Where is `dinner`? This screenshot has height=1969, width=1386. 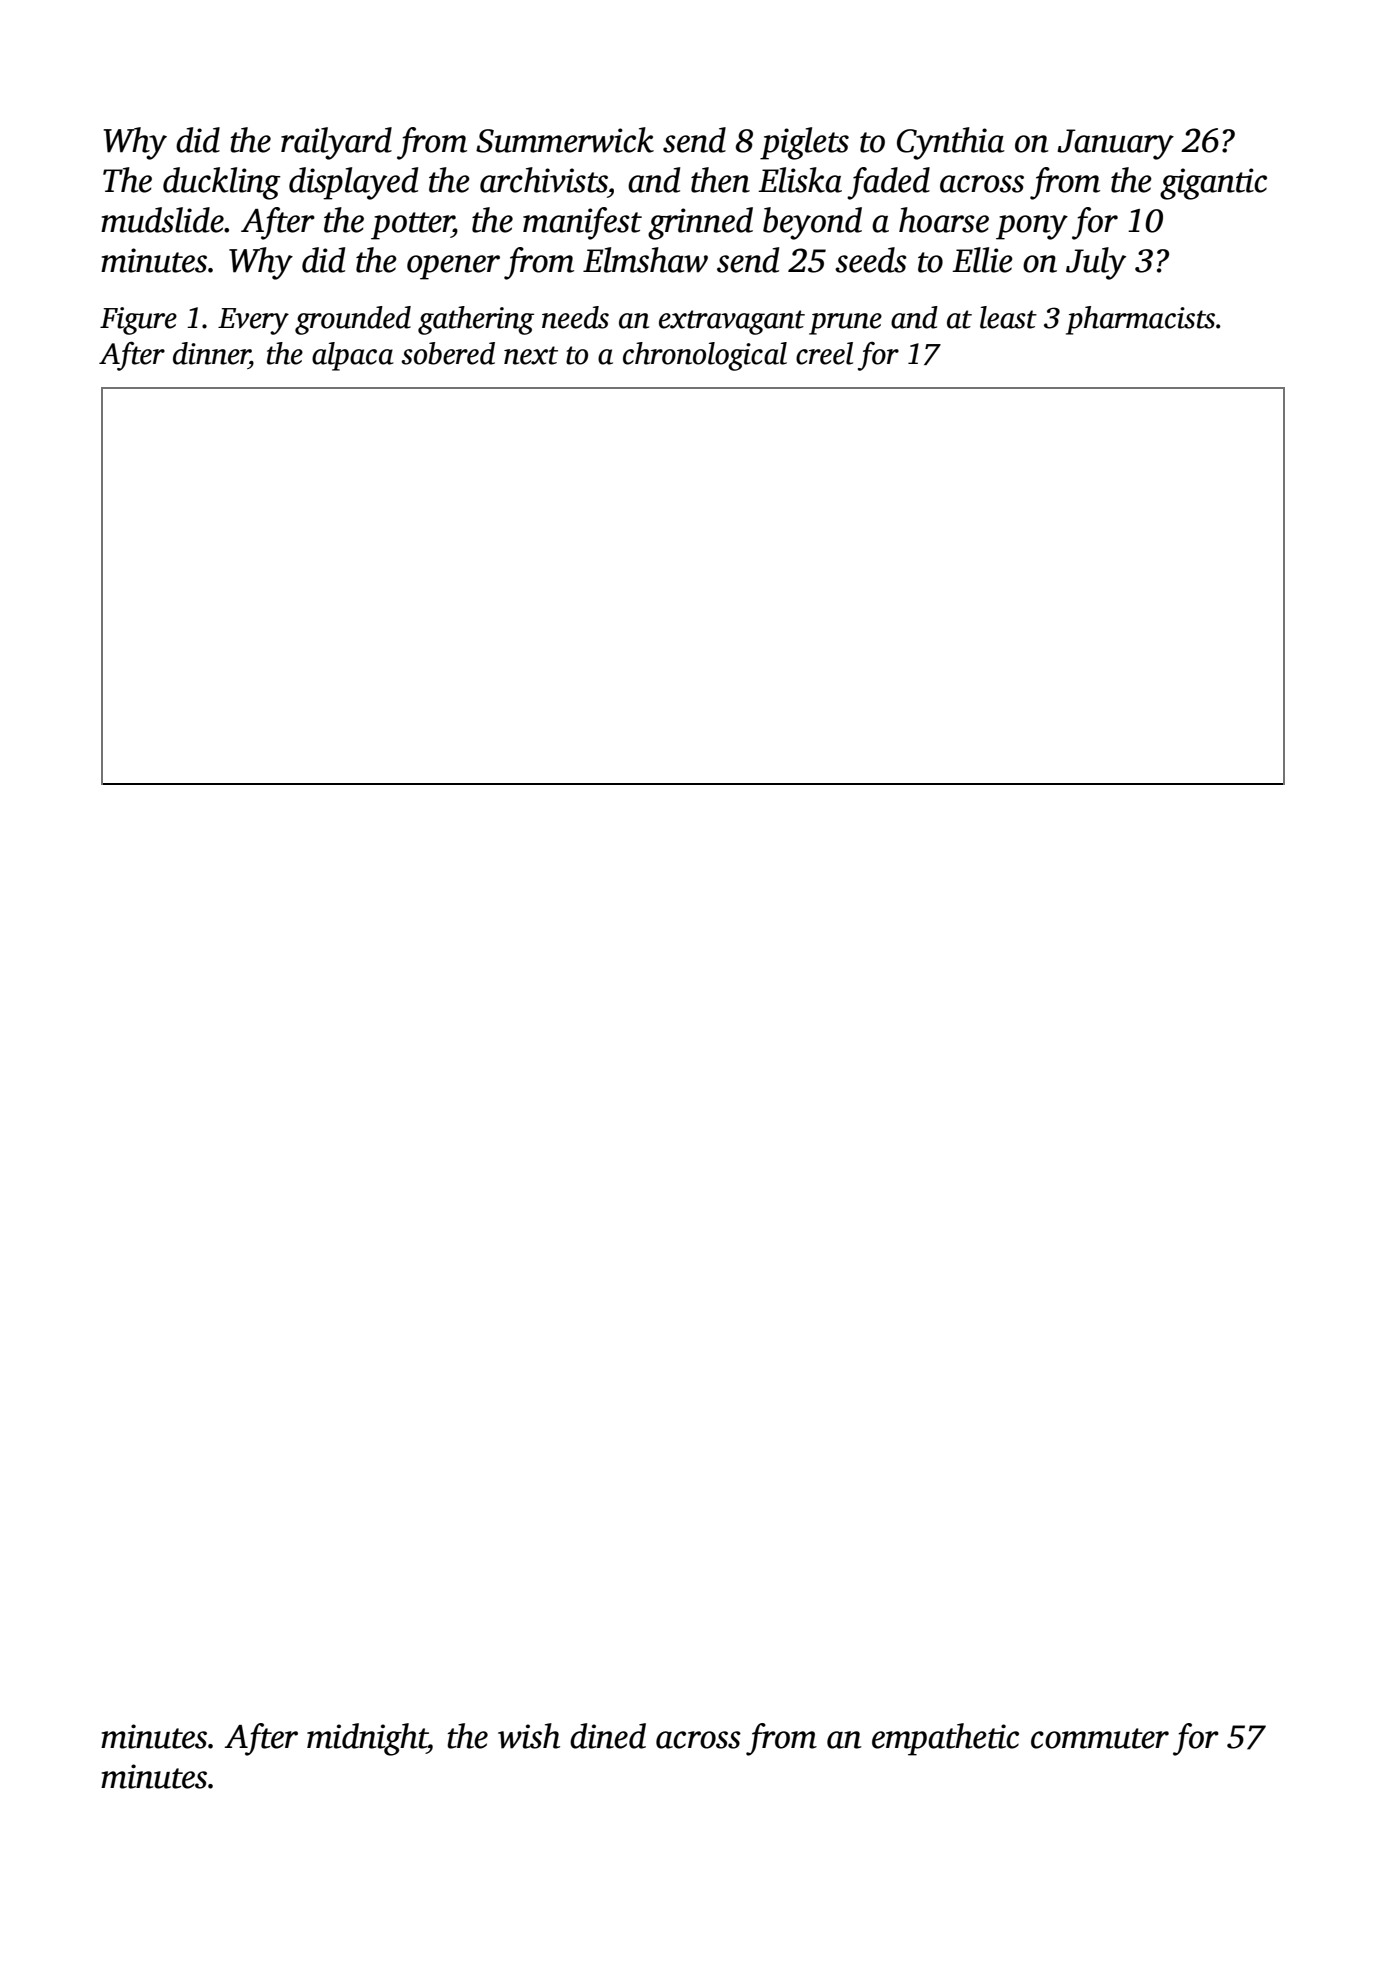
dinner is located at coordinates (211, 353).
